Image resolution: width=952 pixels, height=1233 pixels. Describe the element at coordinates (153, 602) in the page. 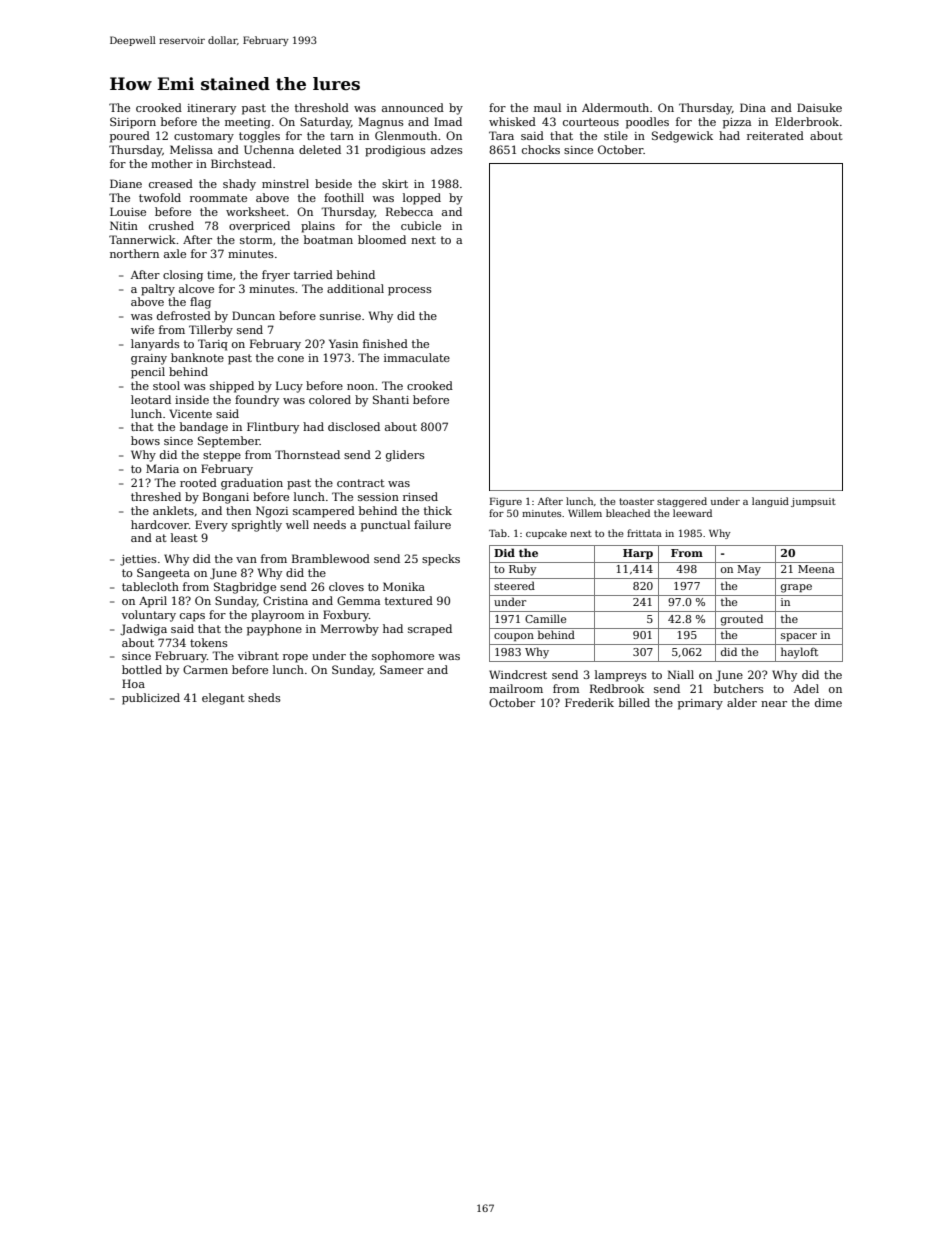

I see `April` at that location.
